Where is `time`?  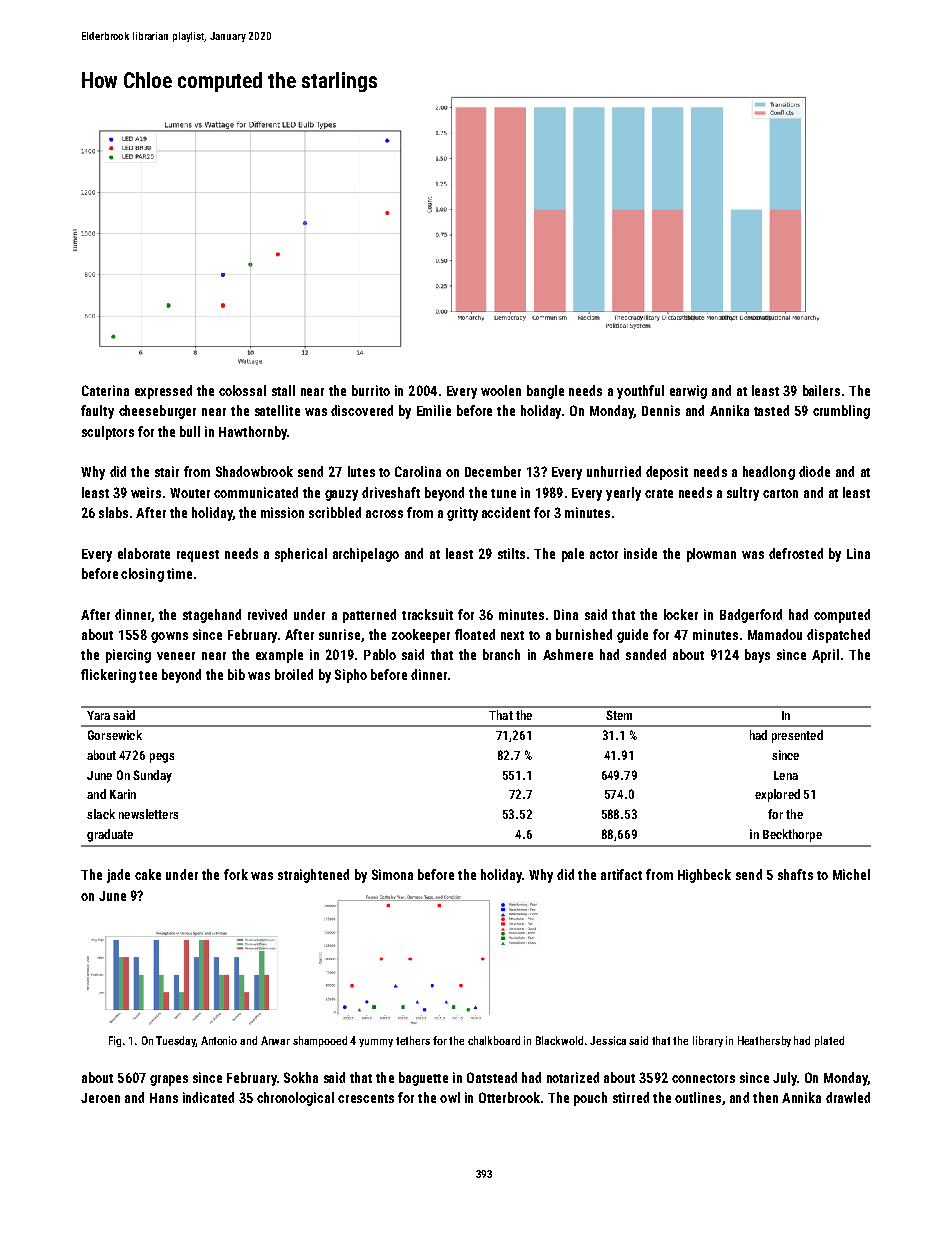
time is located at coordinates (179, 573).
